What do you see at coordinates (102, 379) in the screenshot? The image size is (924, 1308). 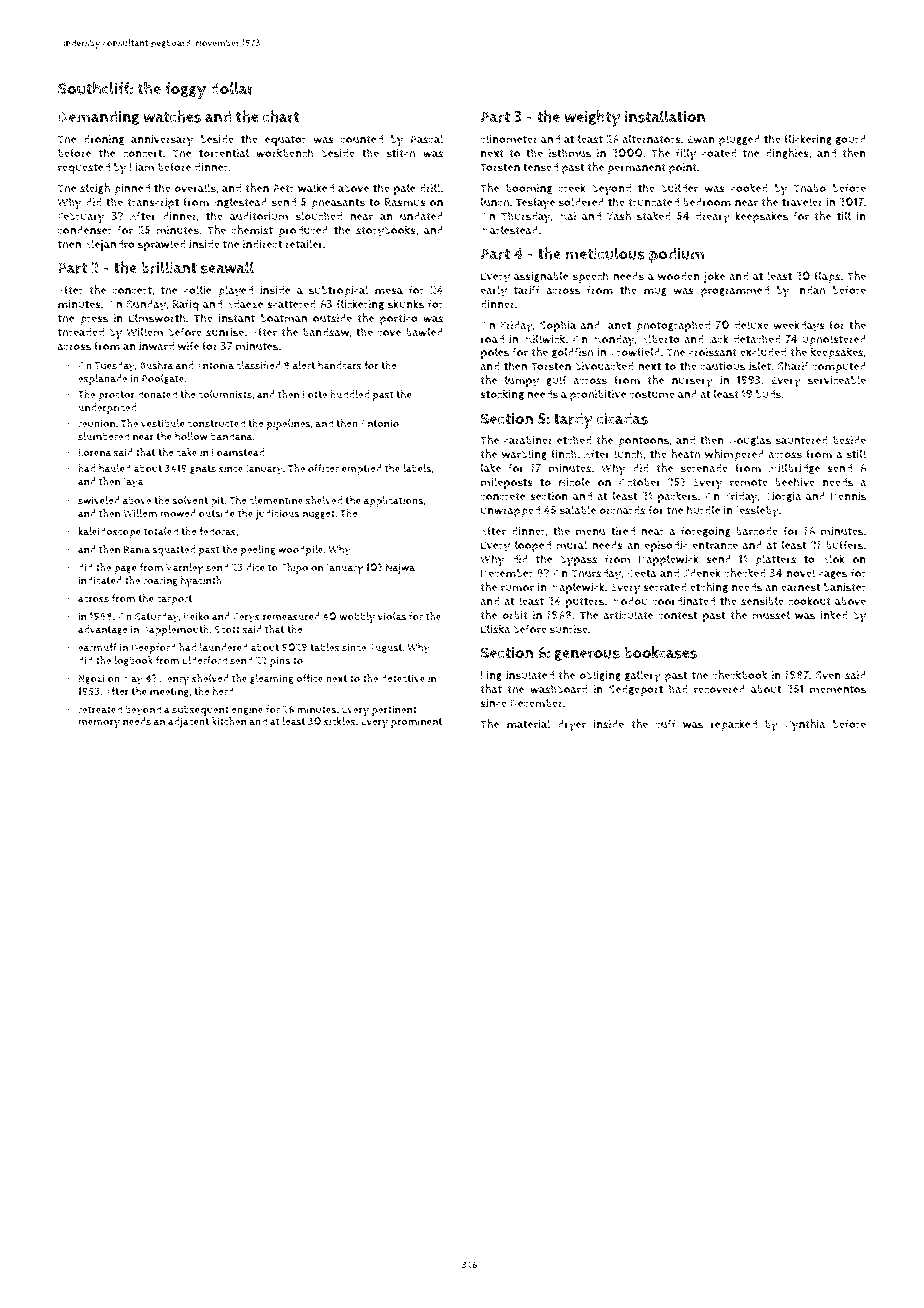 I see `esplanade` at bounding box center [102, 379].
